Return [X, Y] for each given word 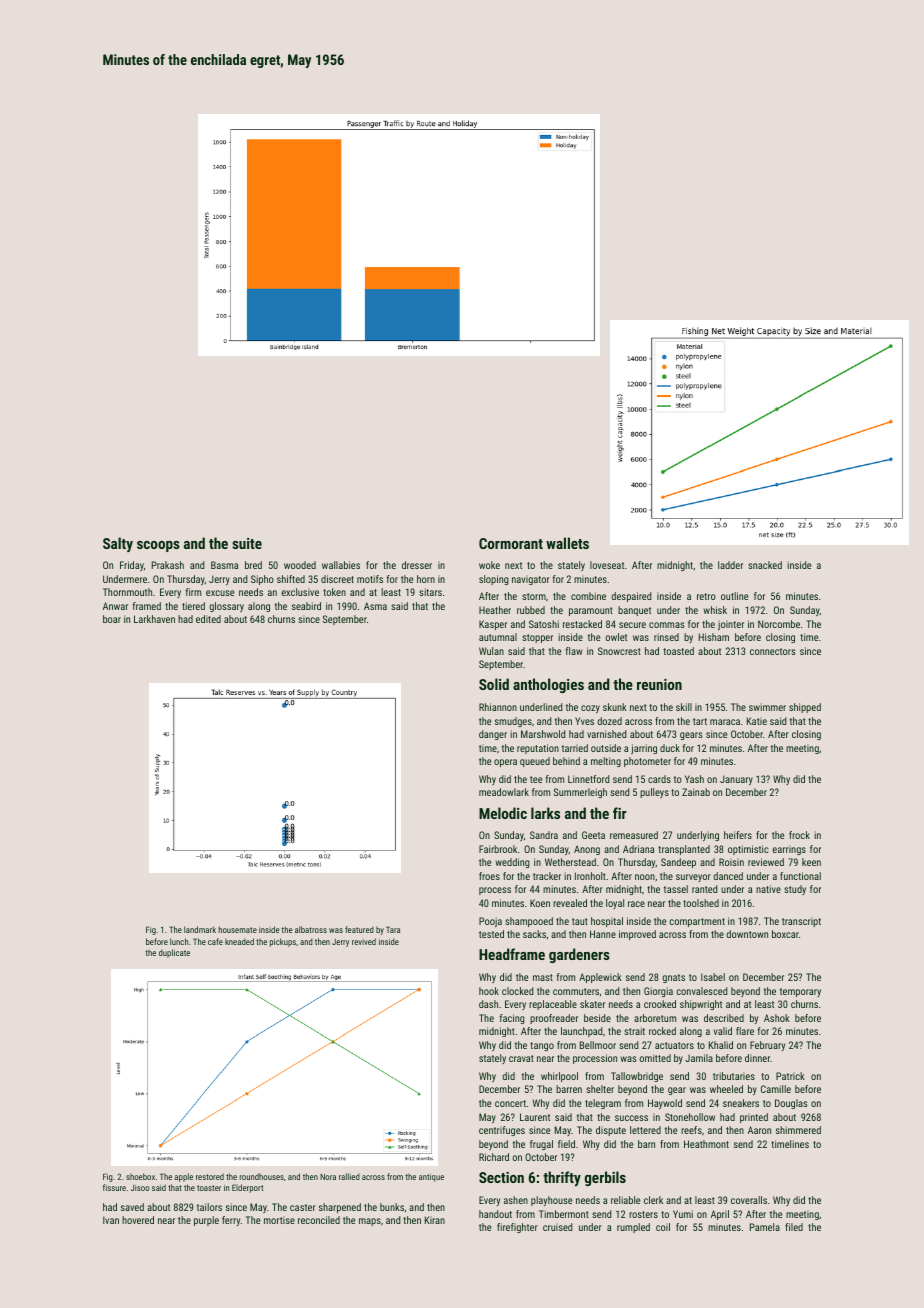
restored [210, 1176]
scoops [158, 546]
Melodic [503, 813]
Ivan [111, 1220]
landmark [200, 929]
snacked [765, 565]
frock [799, 835]
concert [510, 1103]
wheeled [726, 1089]
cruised [557, 1227]
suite [247, 543]
